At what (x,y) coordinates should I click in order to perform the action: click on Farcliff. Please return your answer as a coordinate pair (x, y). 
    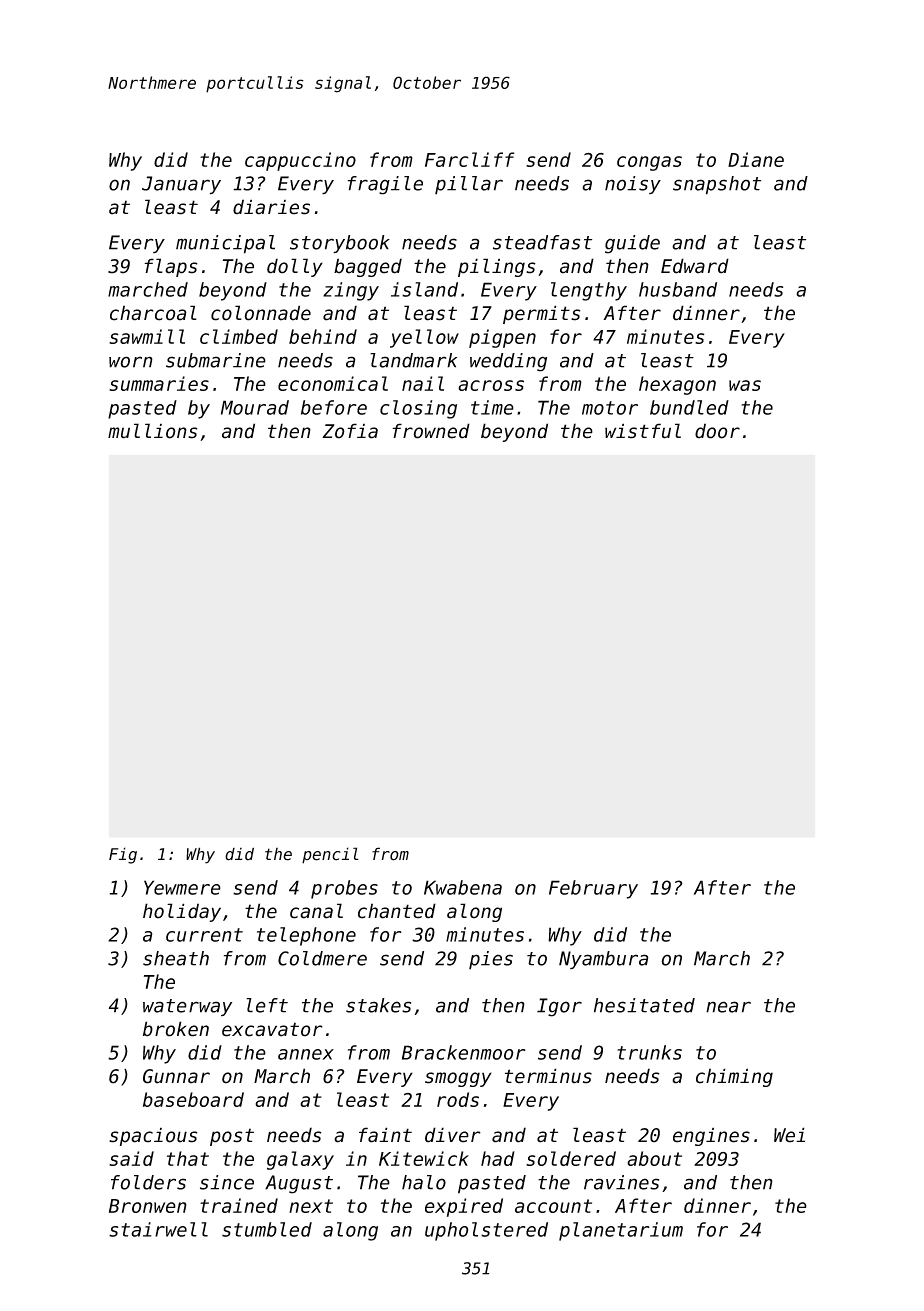
    Looking at the image, I should click on (469, 159).
